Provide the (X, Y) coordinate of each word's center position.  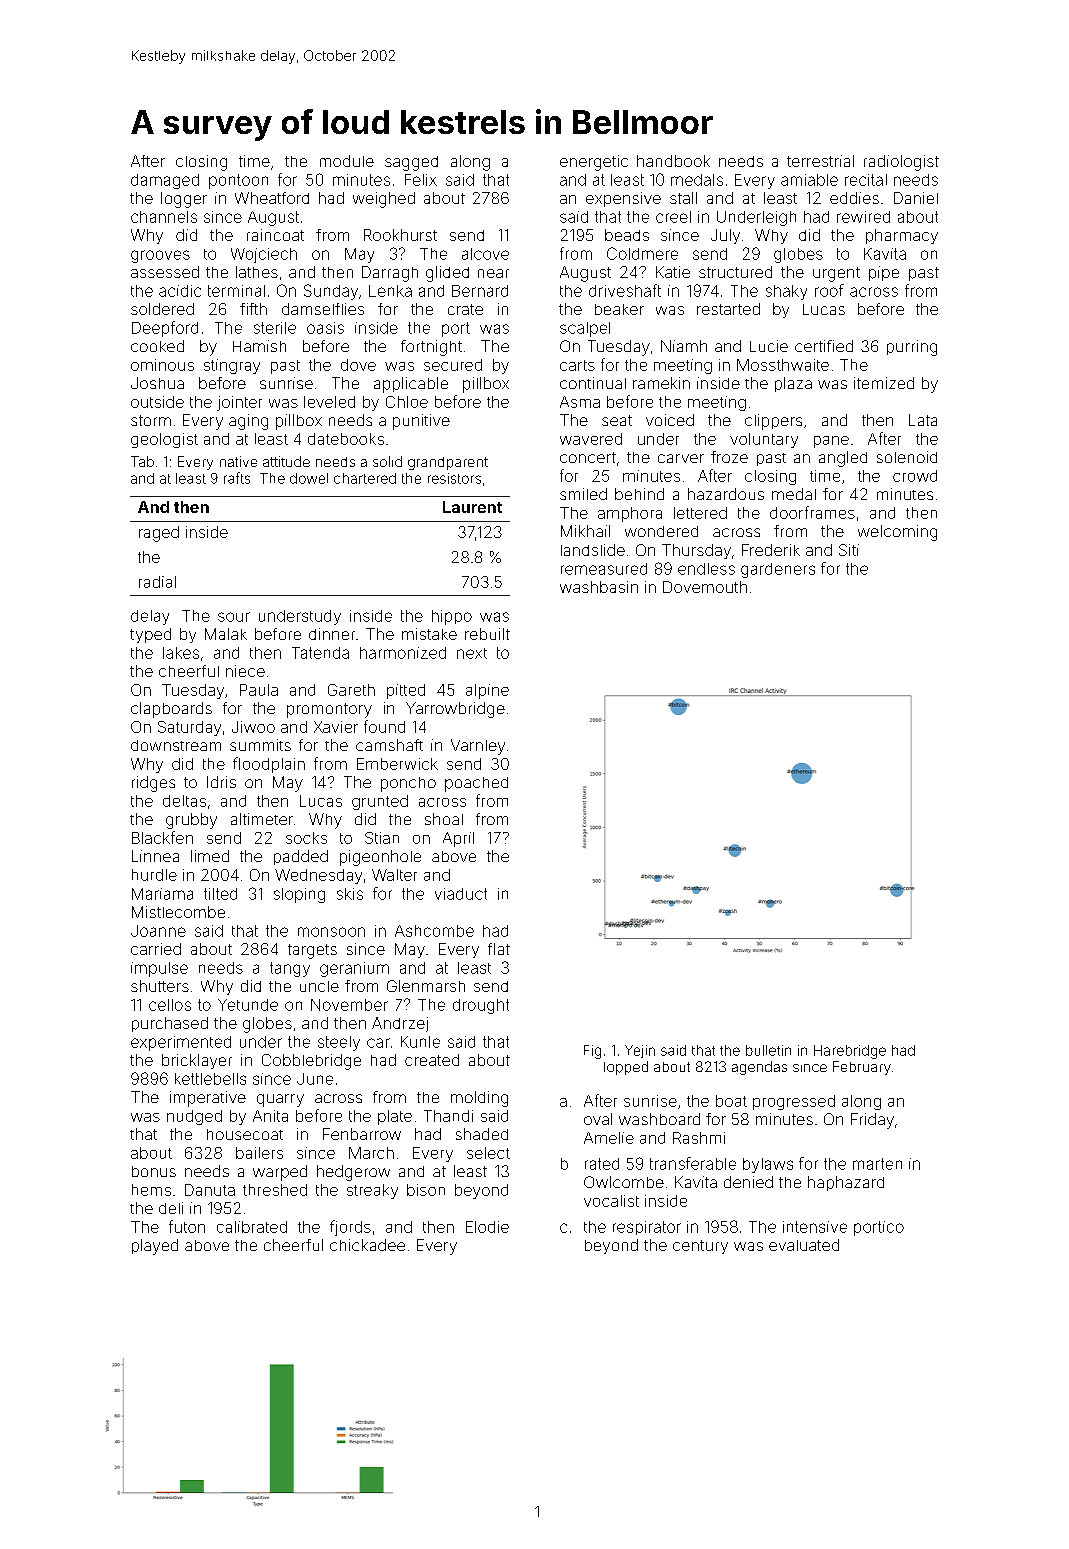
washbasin (599, 587)
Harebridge (850, 1052)
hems (151, 1190)
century (700, 1247)
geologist (164, 440)
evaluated (804, 1245)
